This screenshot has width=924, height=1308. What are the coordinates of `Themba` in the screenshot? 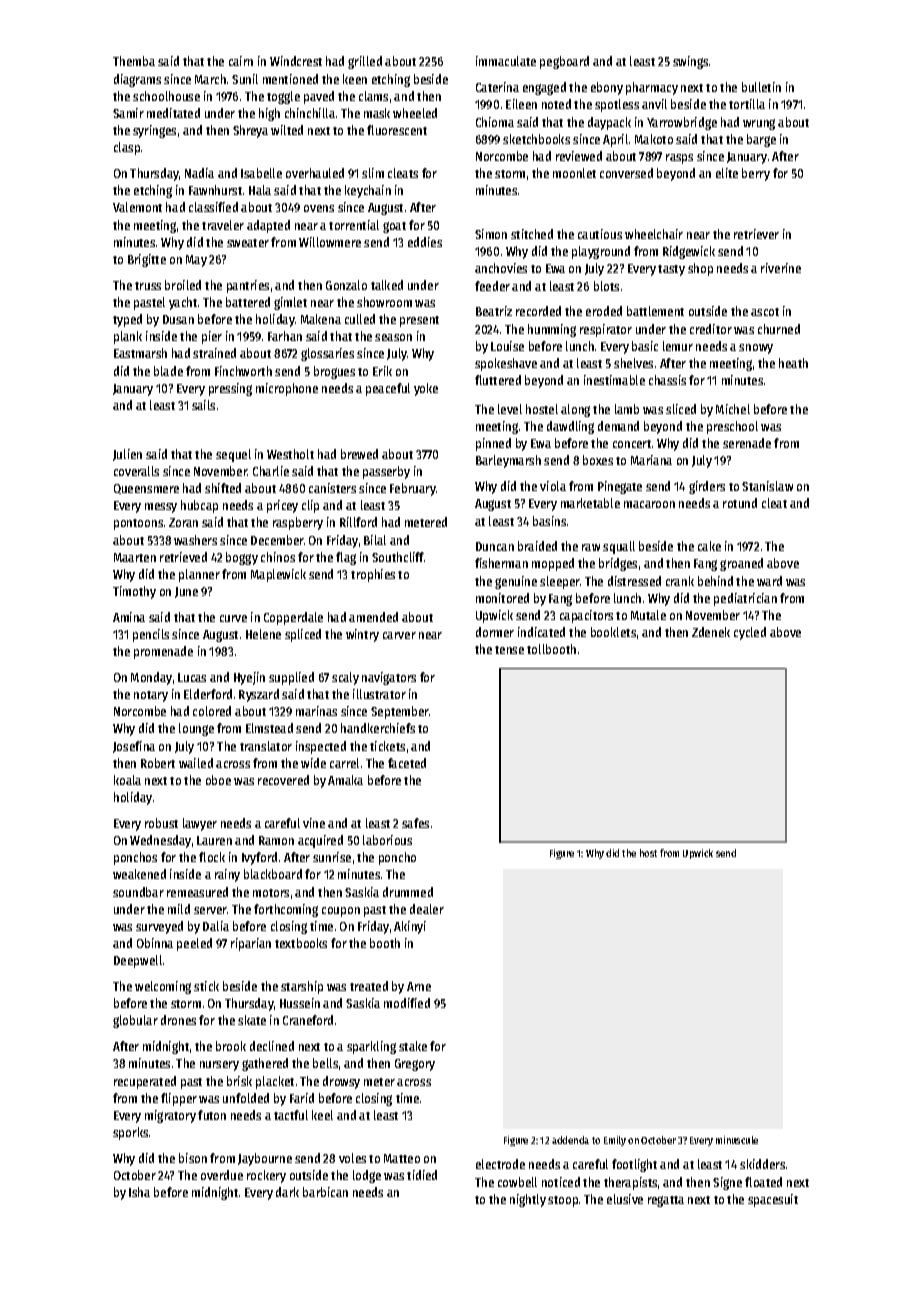 It's located at (134, 61).
